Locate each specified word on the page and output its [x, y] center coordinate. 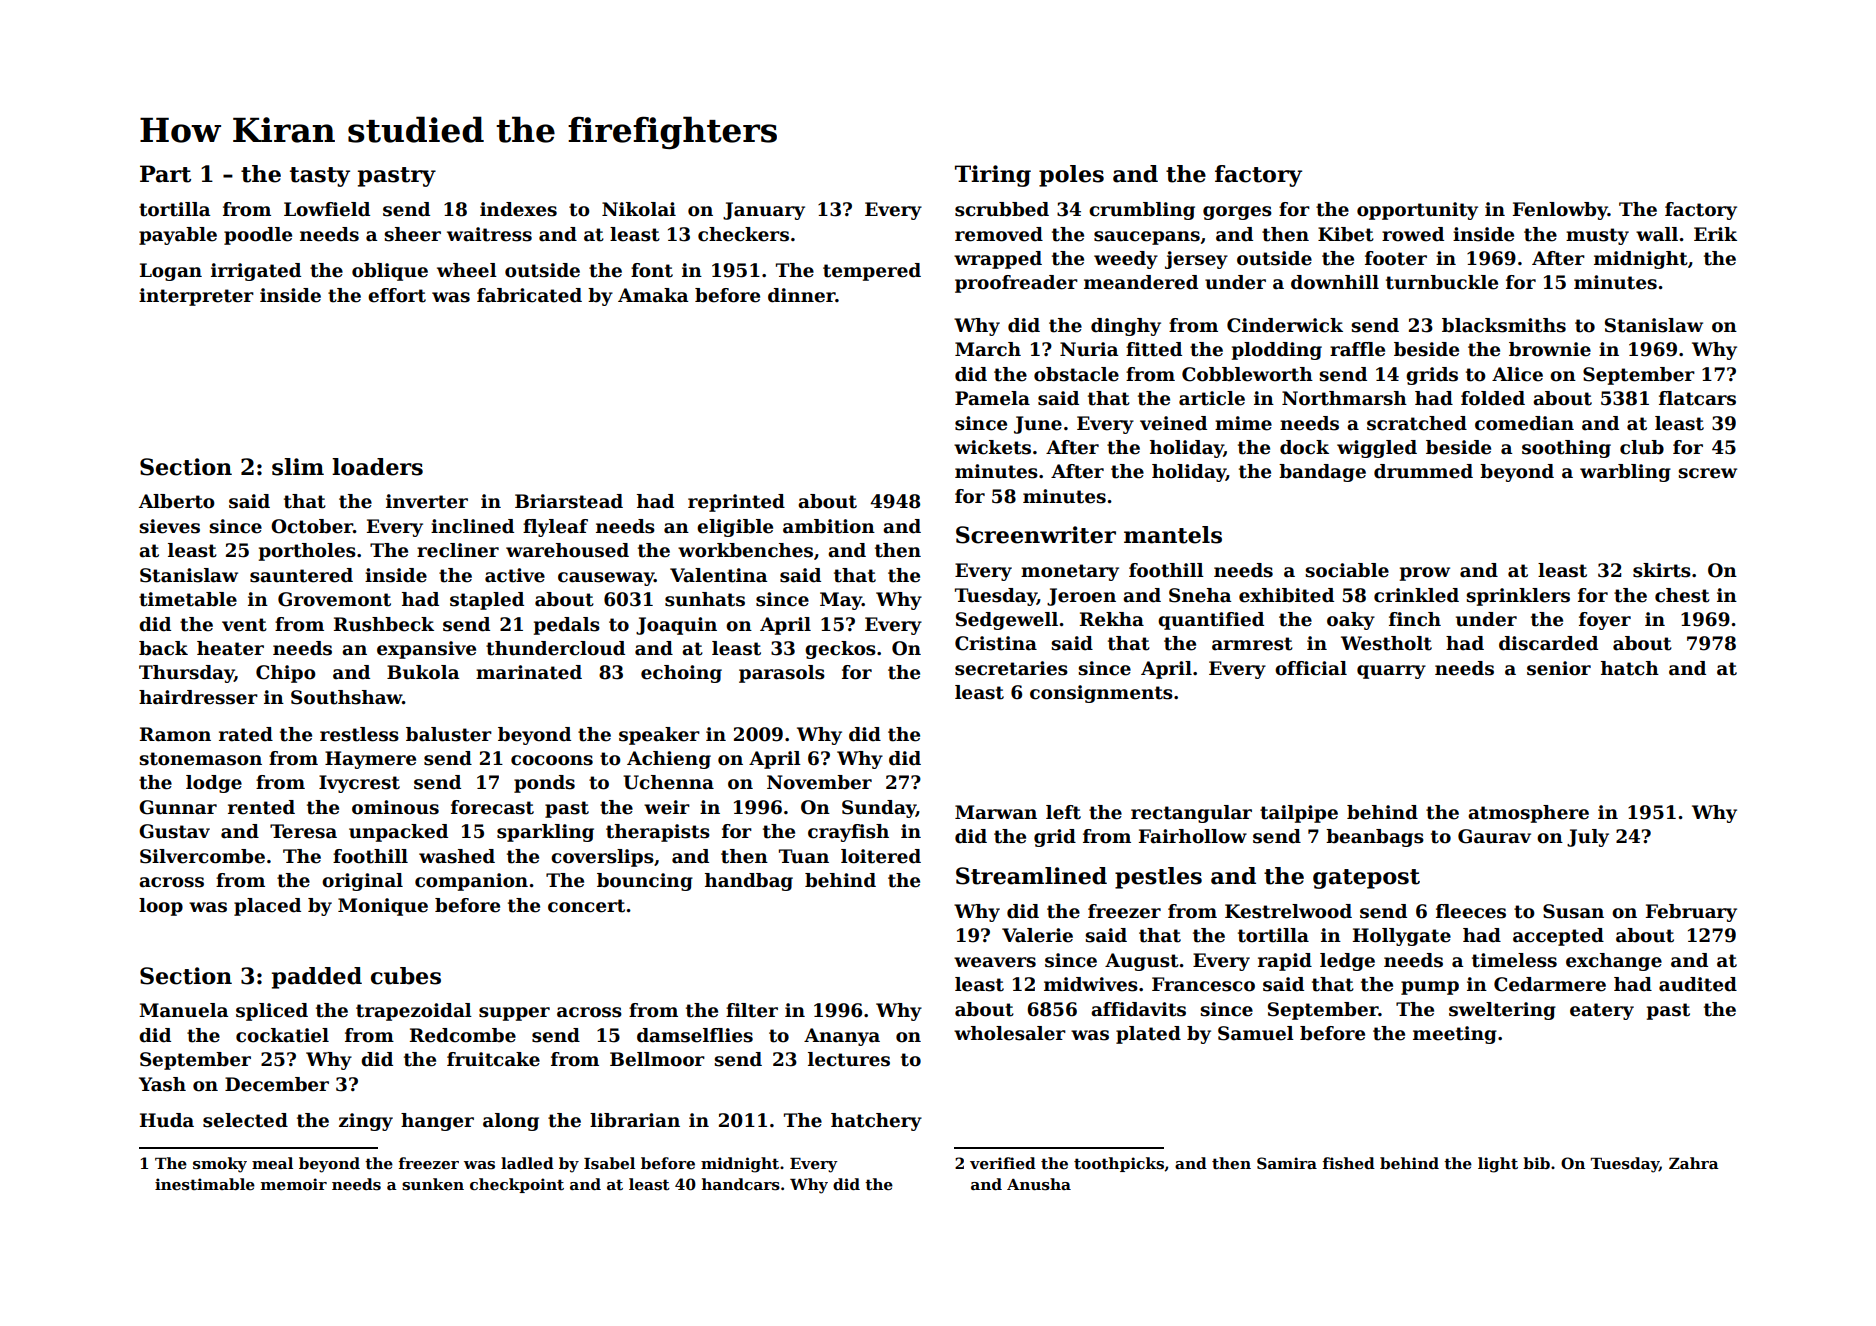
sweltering [1502, 1011]
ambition [829, 526]
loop [161, 907]
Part [165, 174]
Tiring [993, 176]
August [1142, 962]
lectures [849, 1059]
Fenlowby [1560, 211]
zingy [366, 1122]
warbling [1625, 473]
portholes [307, 552]
